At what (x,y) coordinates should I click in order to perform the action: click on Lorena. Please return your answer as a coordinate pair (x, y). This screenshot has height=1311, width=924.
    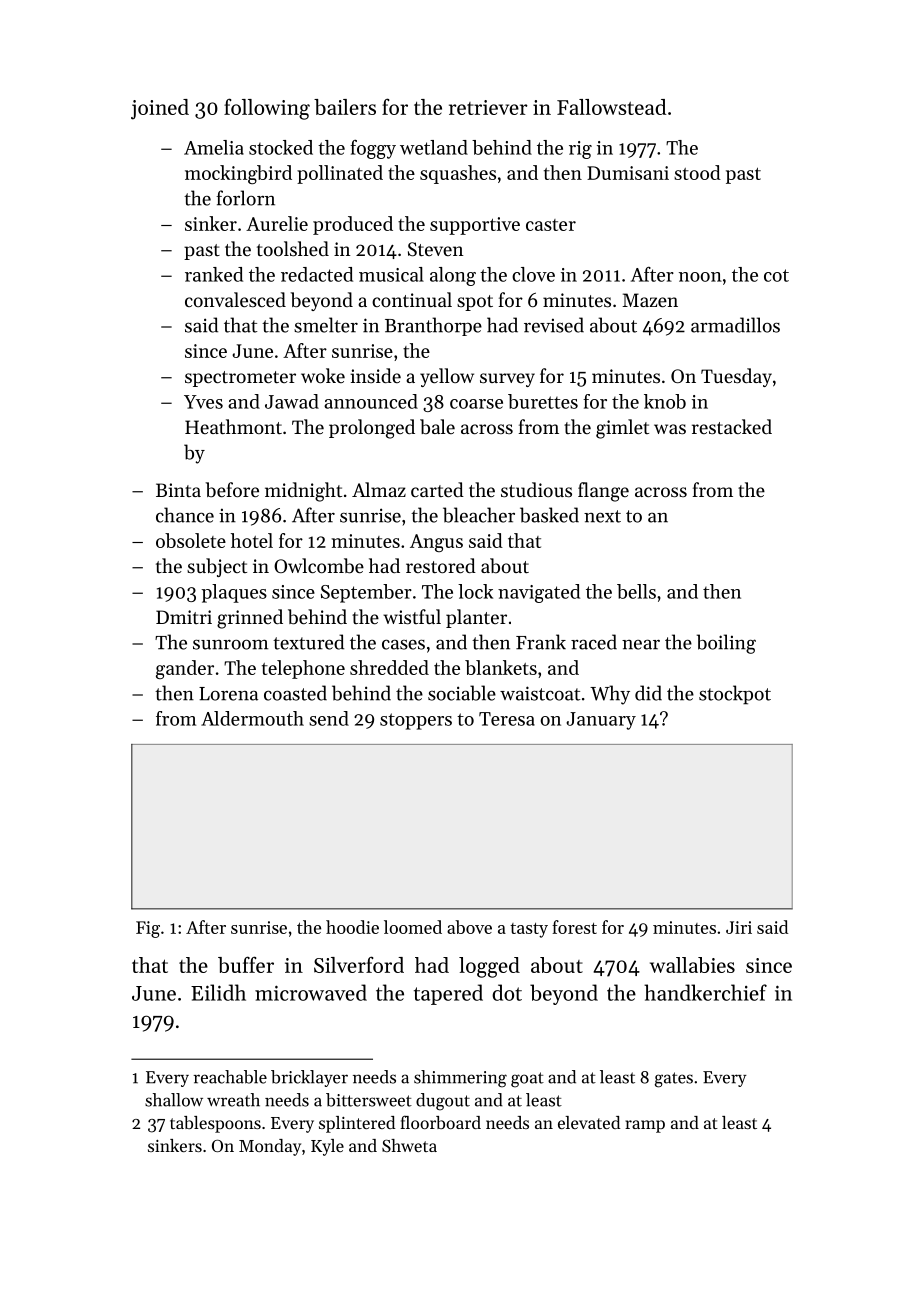
    Looking at the image, I should click on (228, 694).
